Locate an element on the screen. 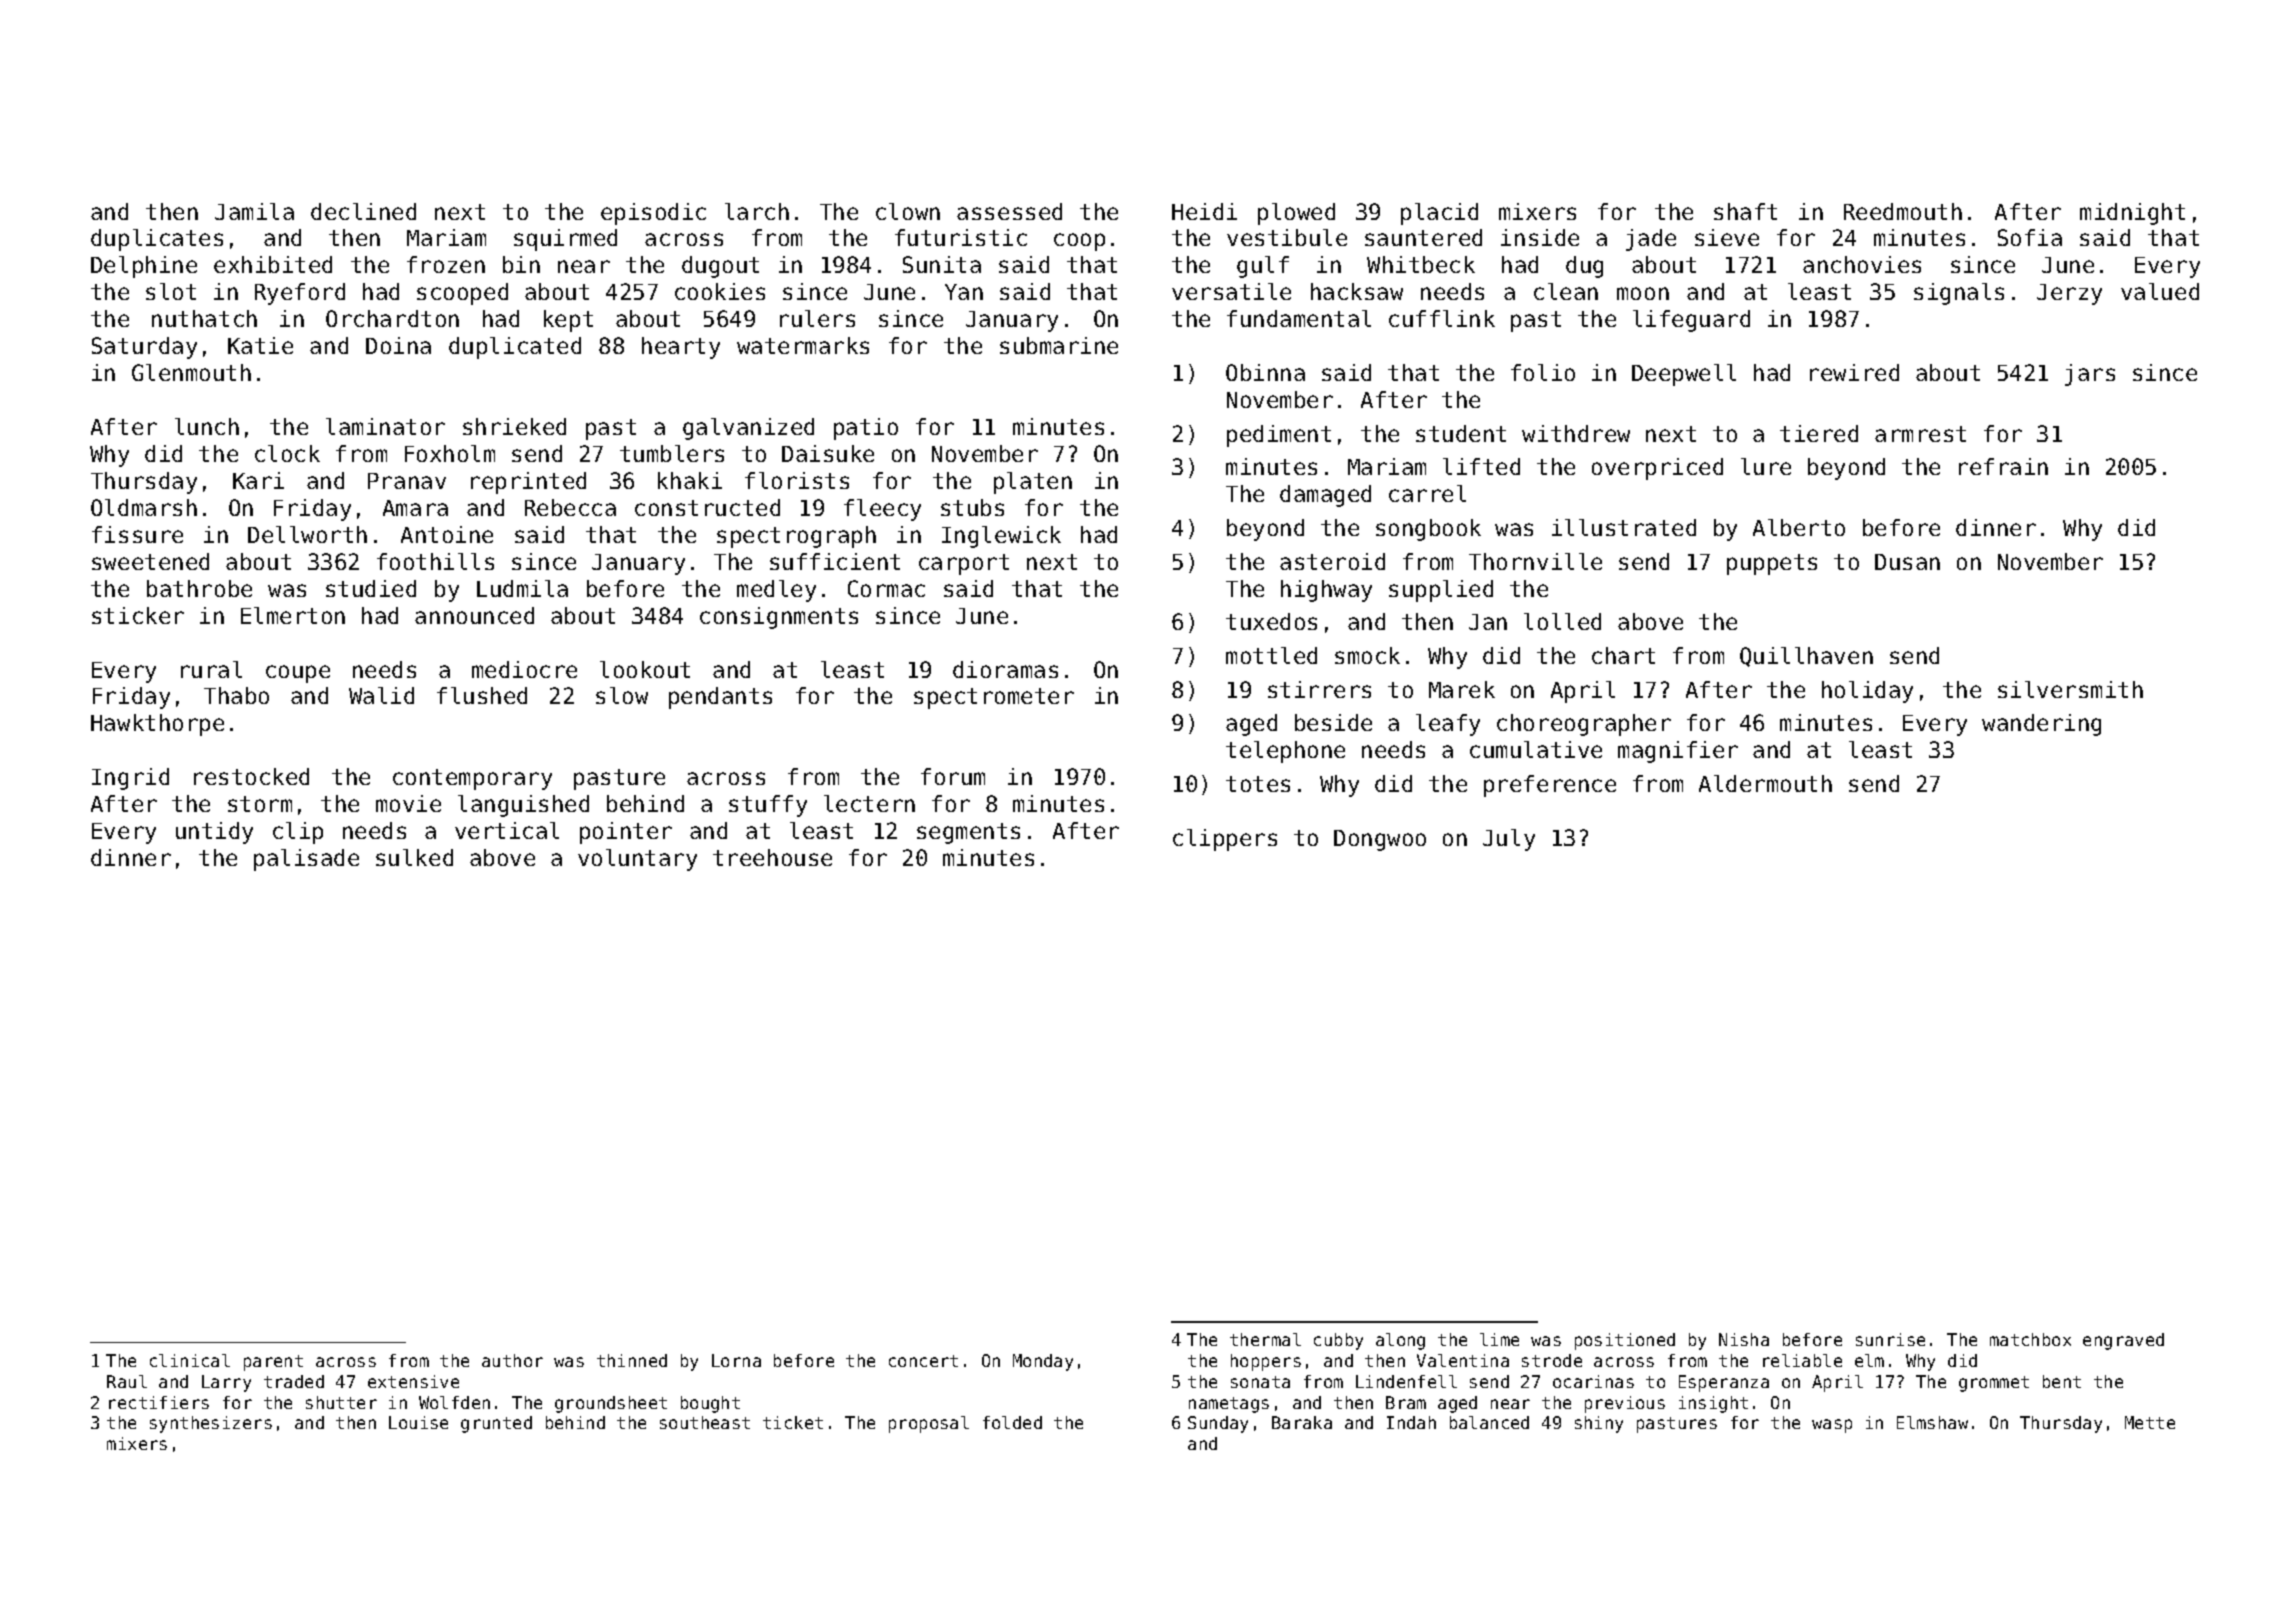 The image size is (2292, 1620). lunch is located at coordinates (207, 426).
